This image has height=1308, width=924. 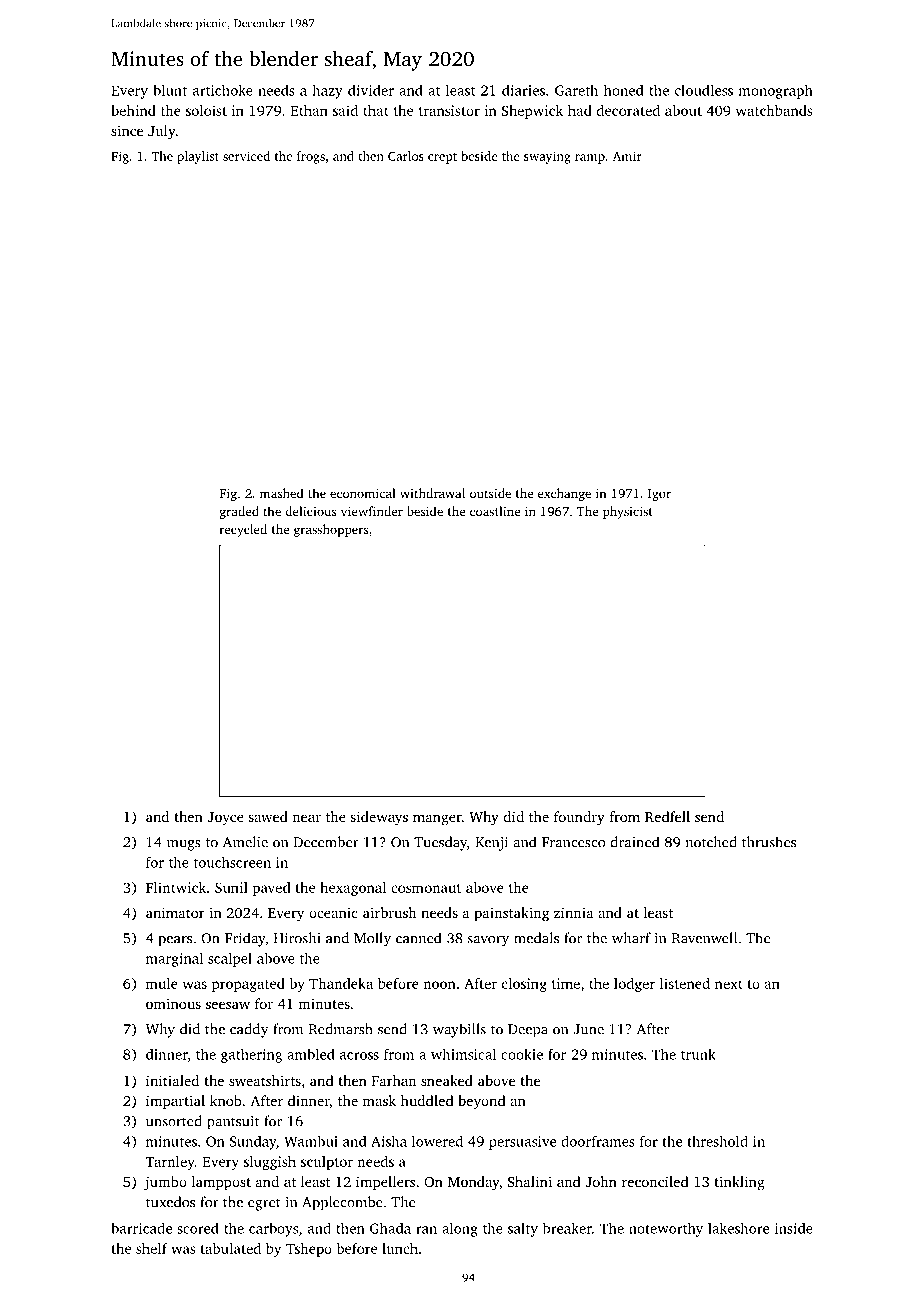 What do you see at coordinates (379, 818) in the image?
I see `sideways` at bounding box center [379, 818].
